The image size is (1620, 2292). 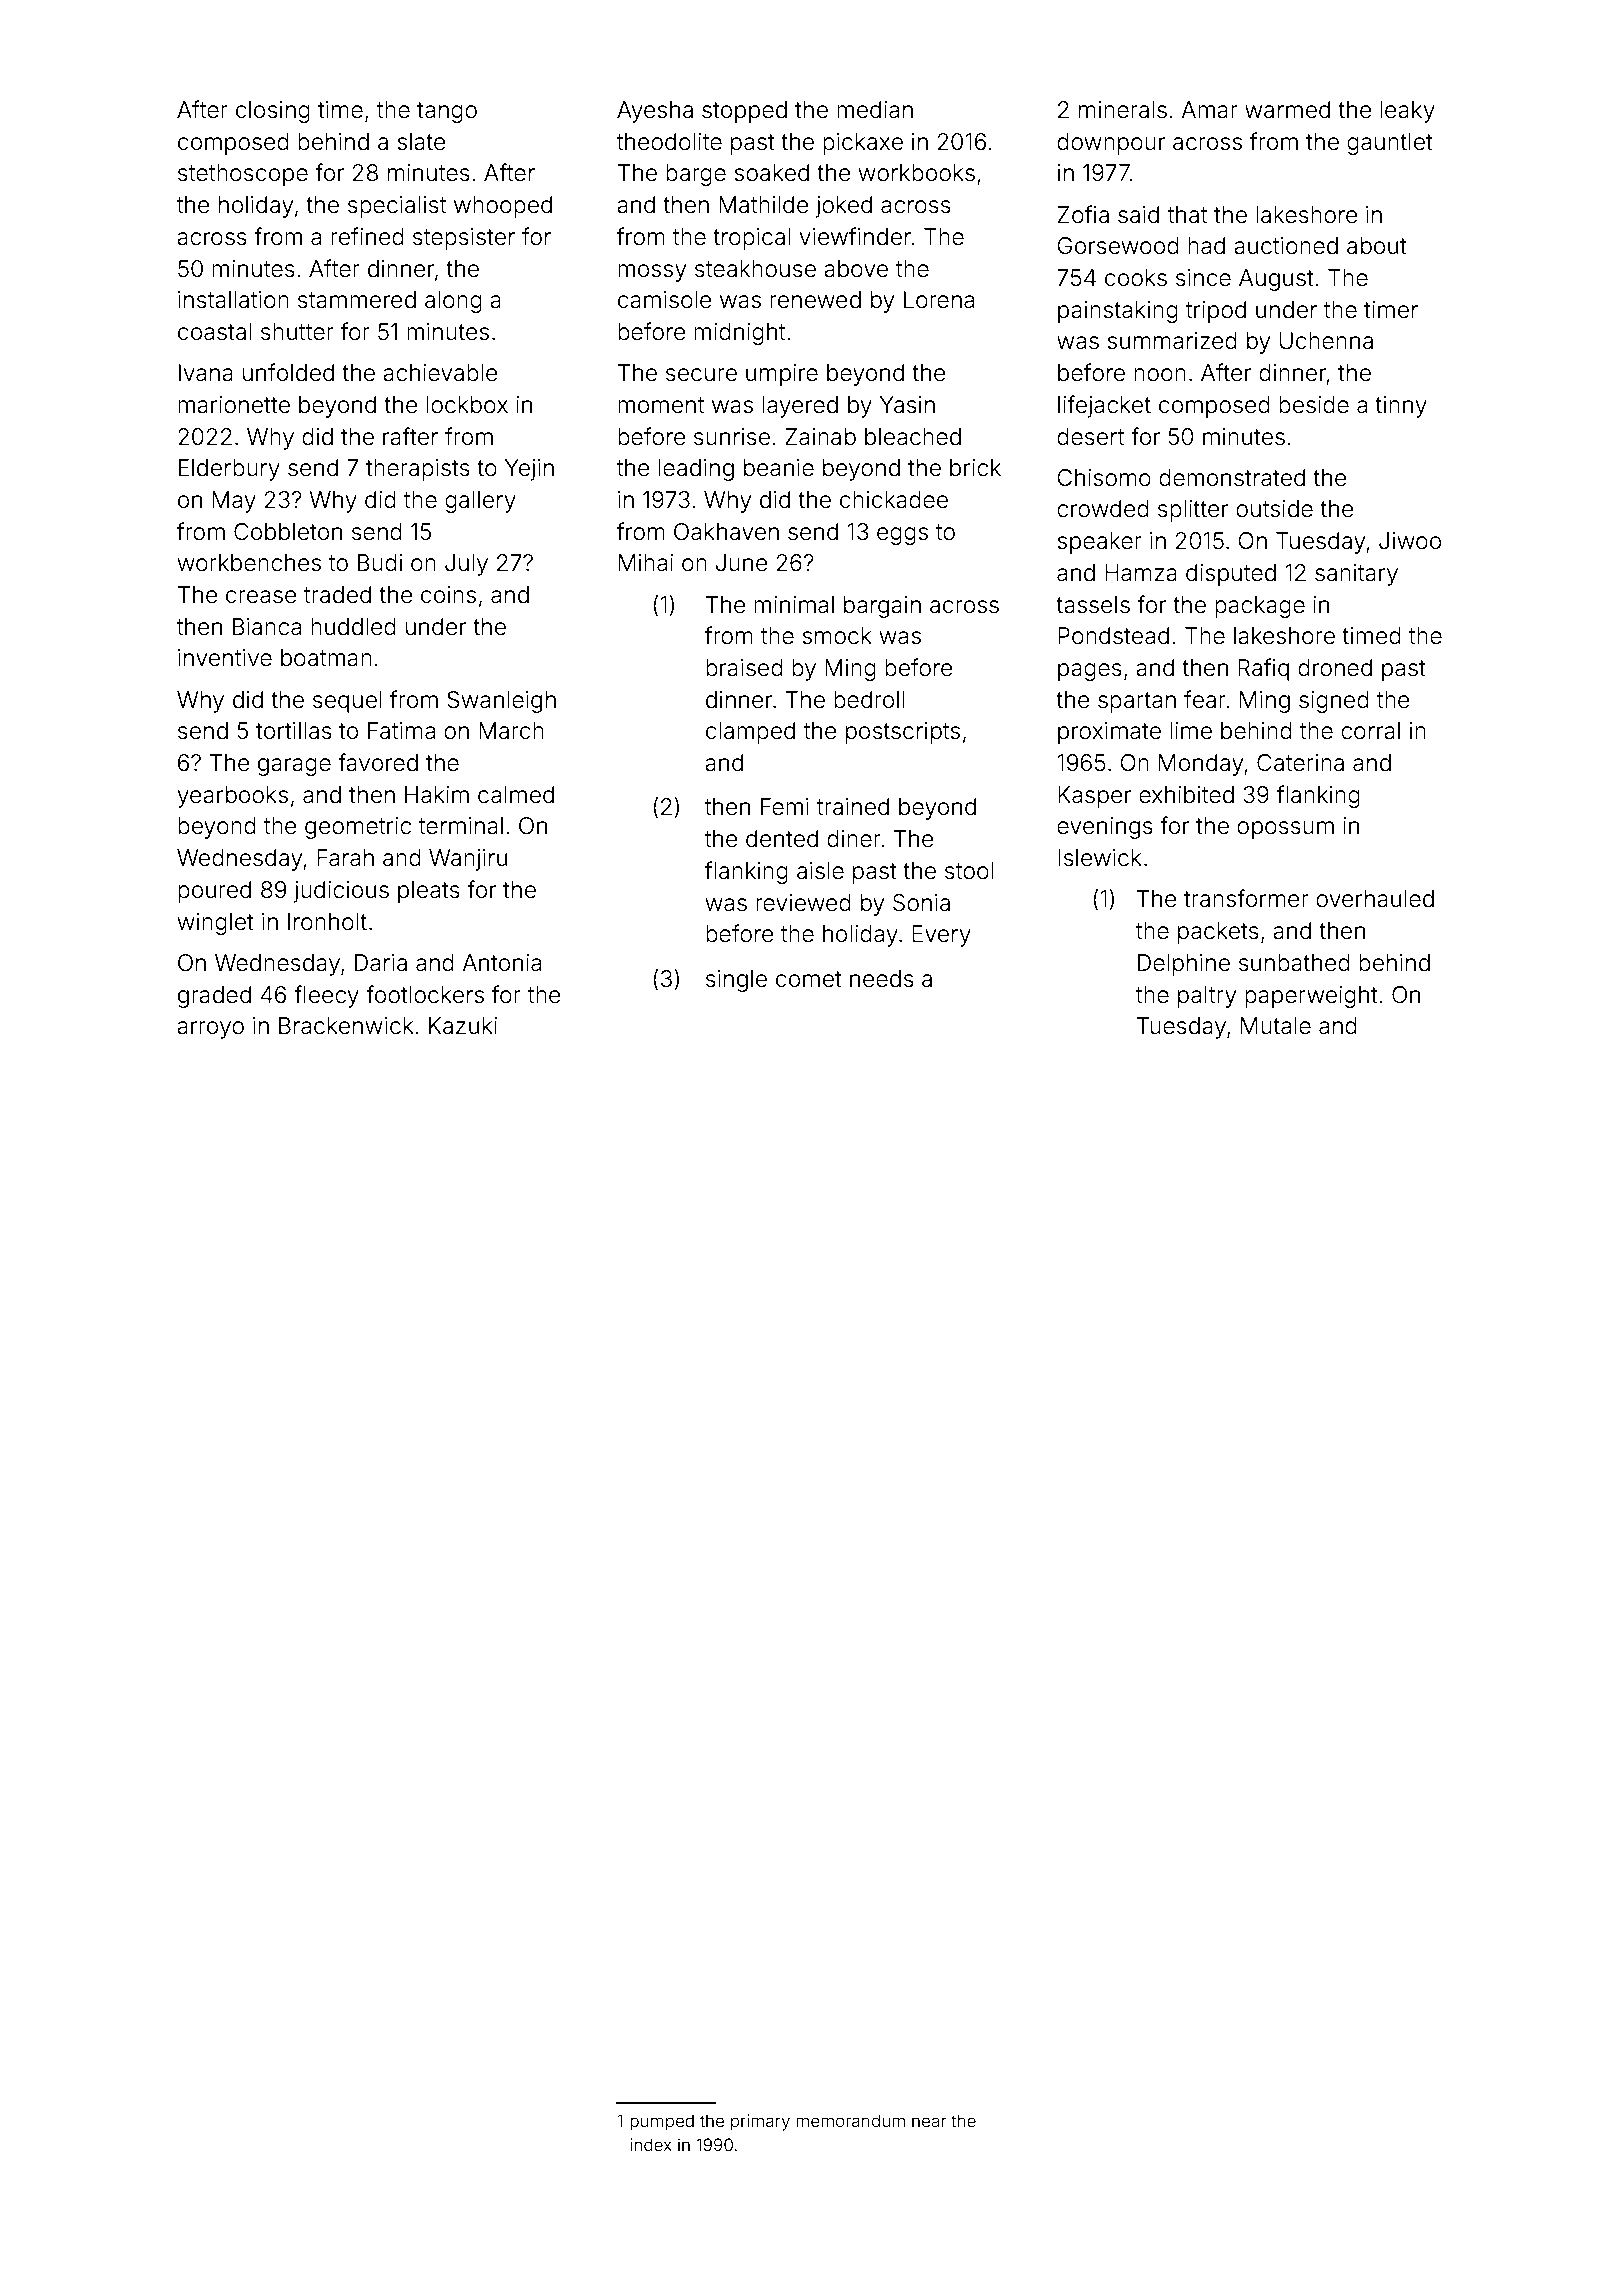 I want to click on pumped, so click(x=662, y=2122).
